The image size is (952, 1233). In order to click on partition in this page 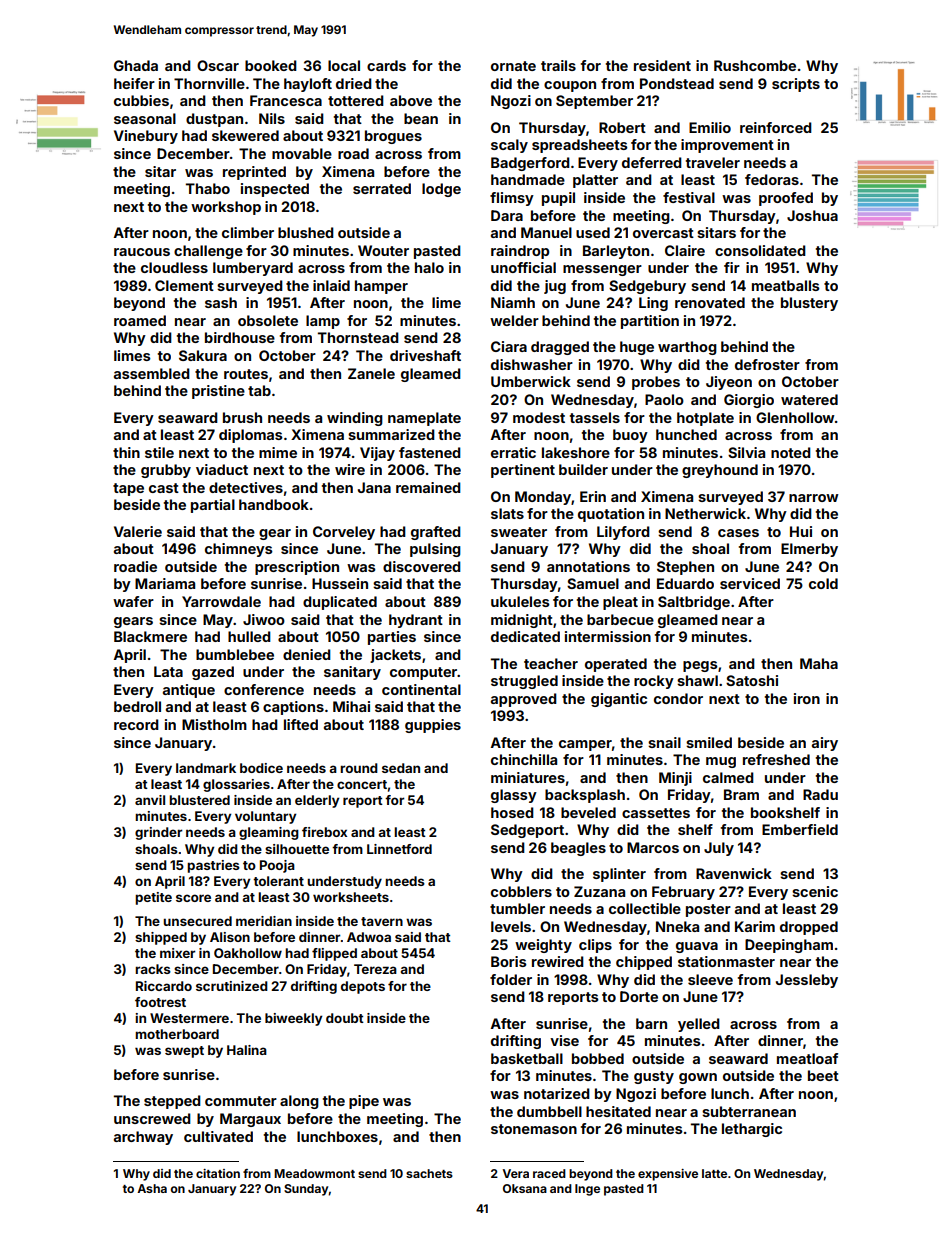, I will do `click(650, 322)`.
